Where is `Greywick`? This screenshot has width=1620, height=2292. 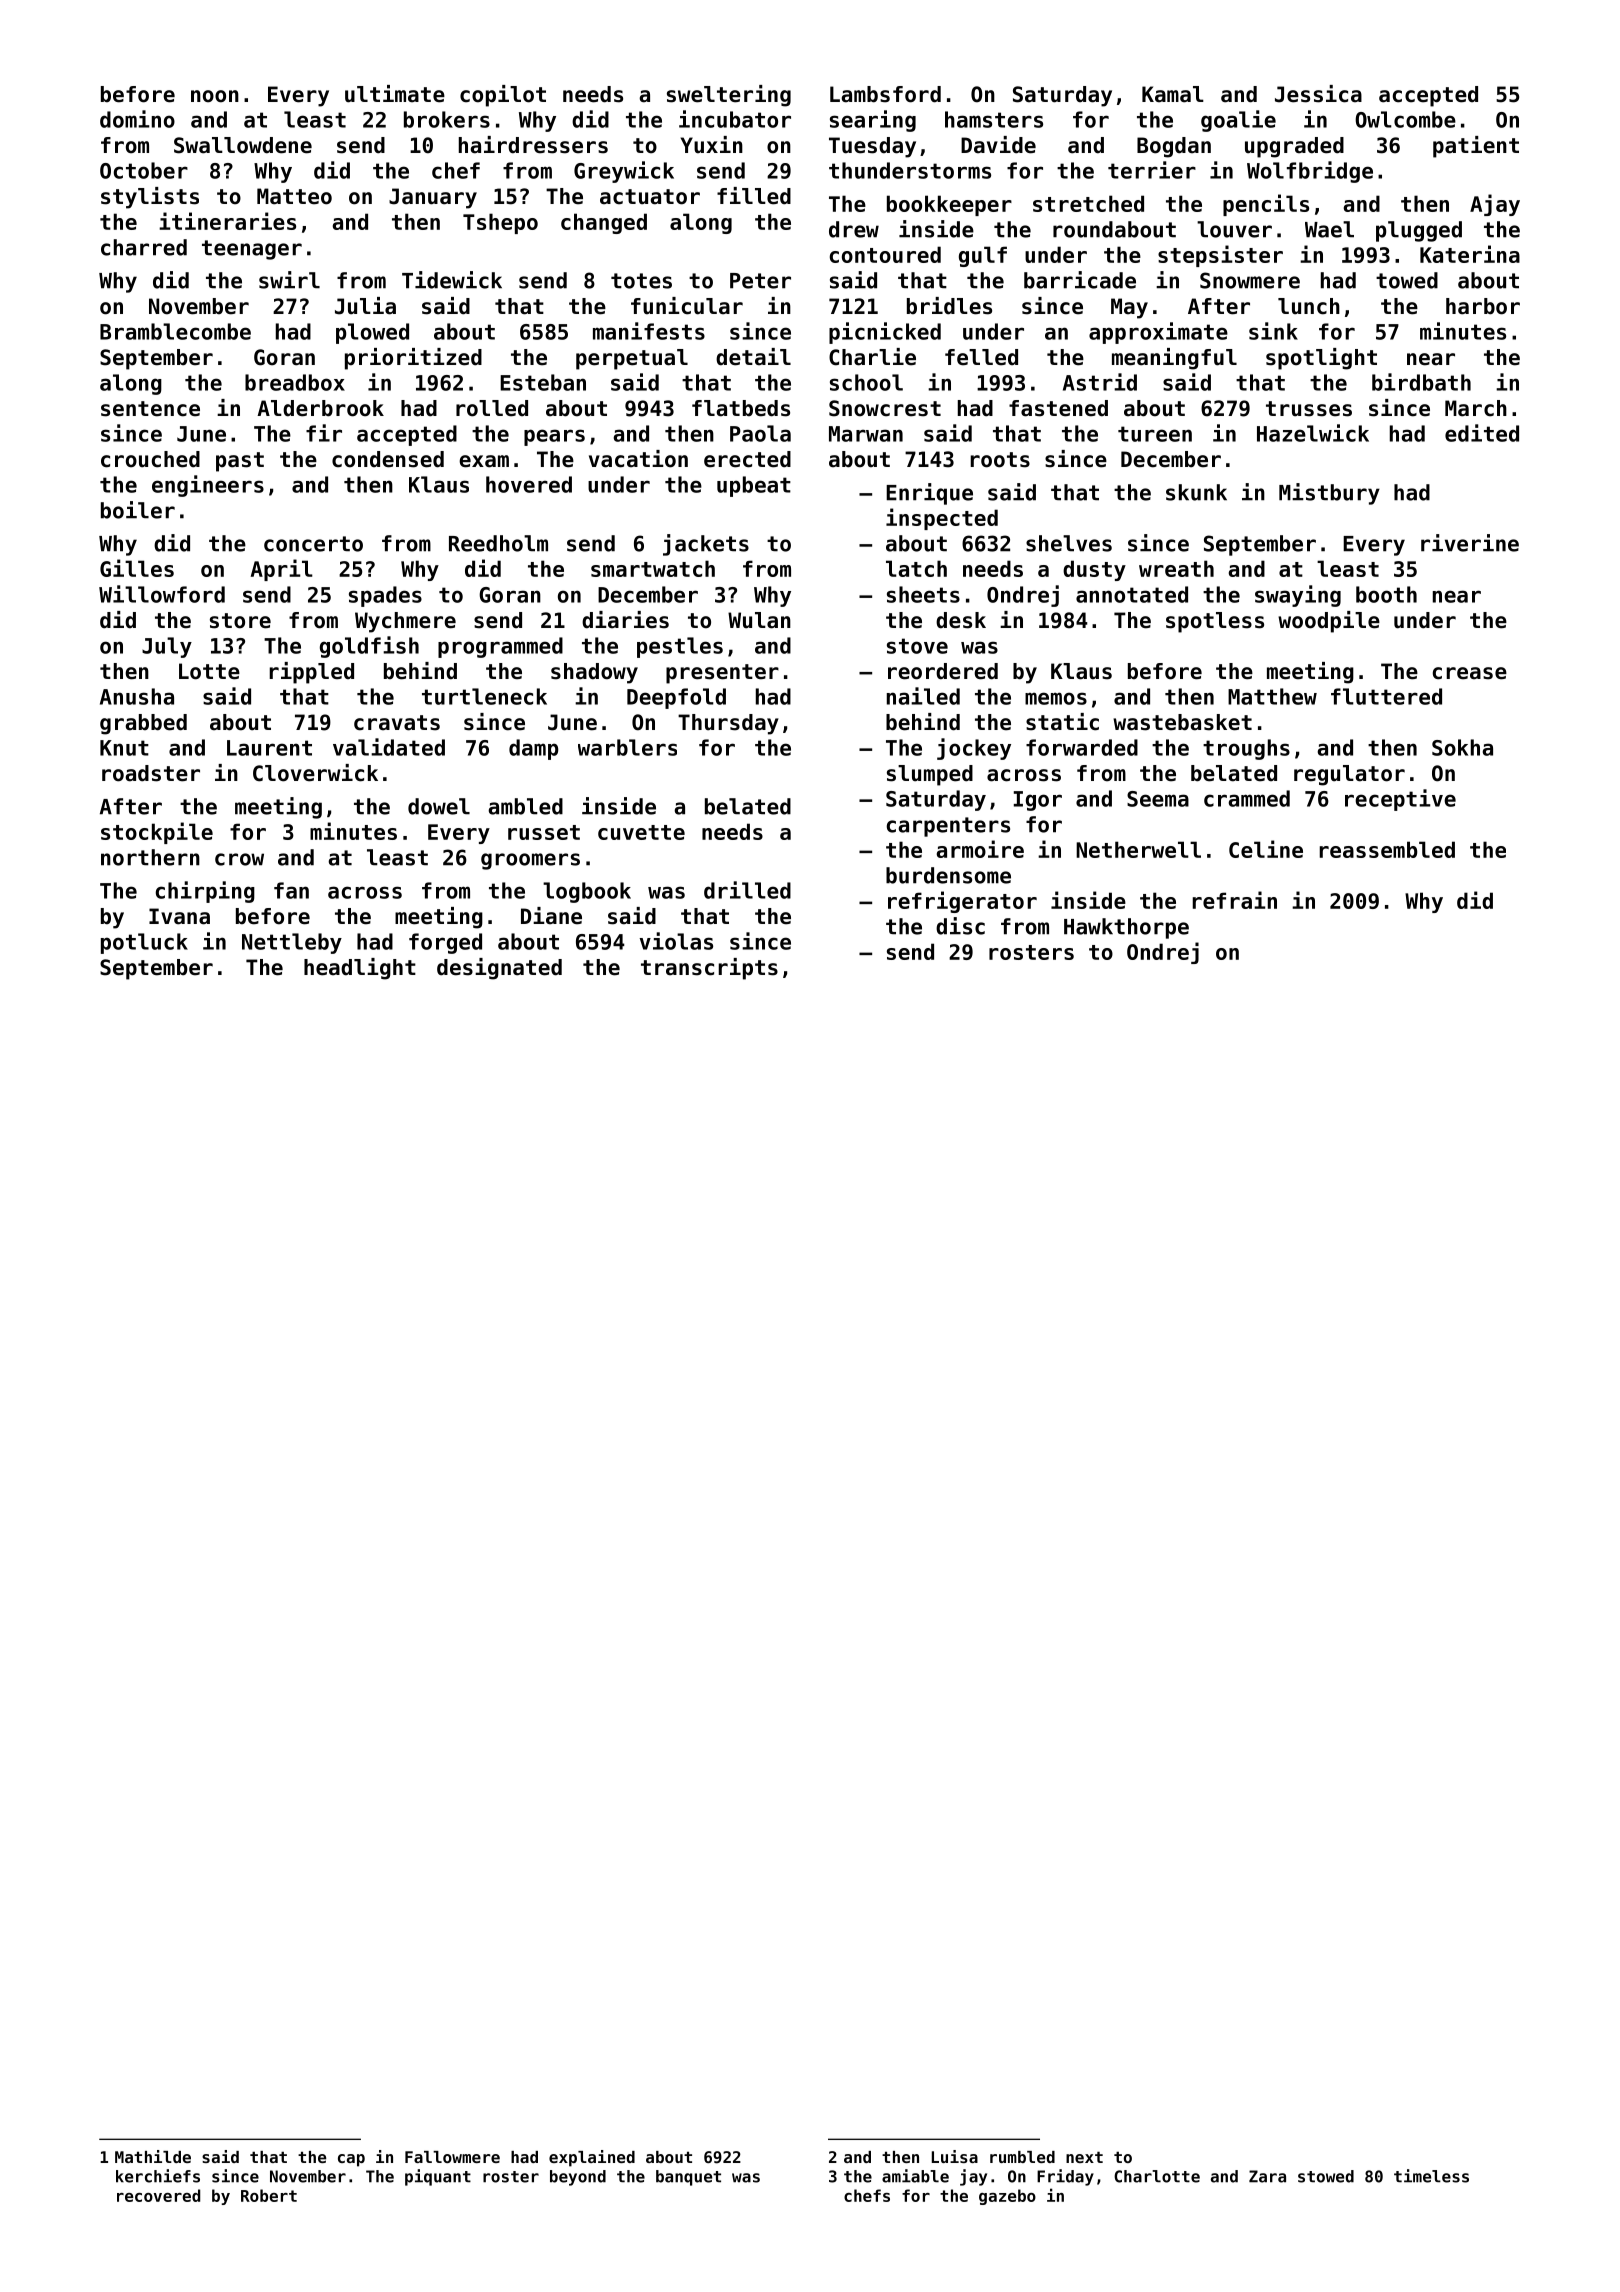 Greywick is located at coordinates (624, 172).
